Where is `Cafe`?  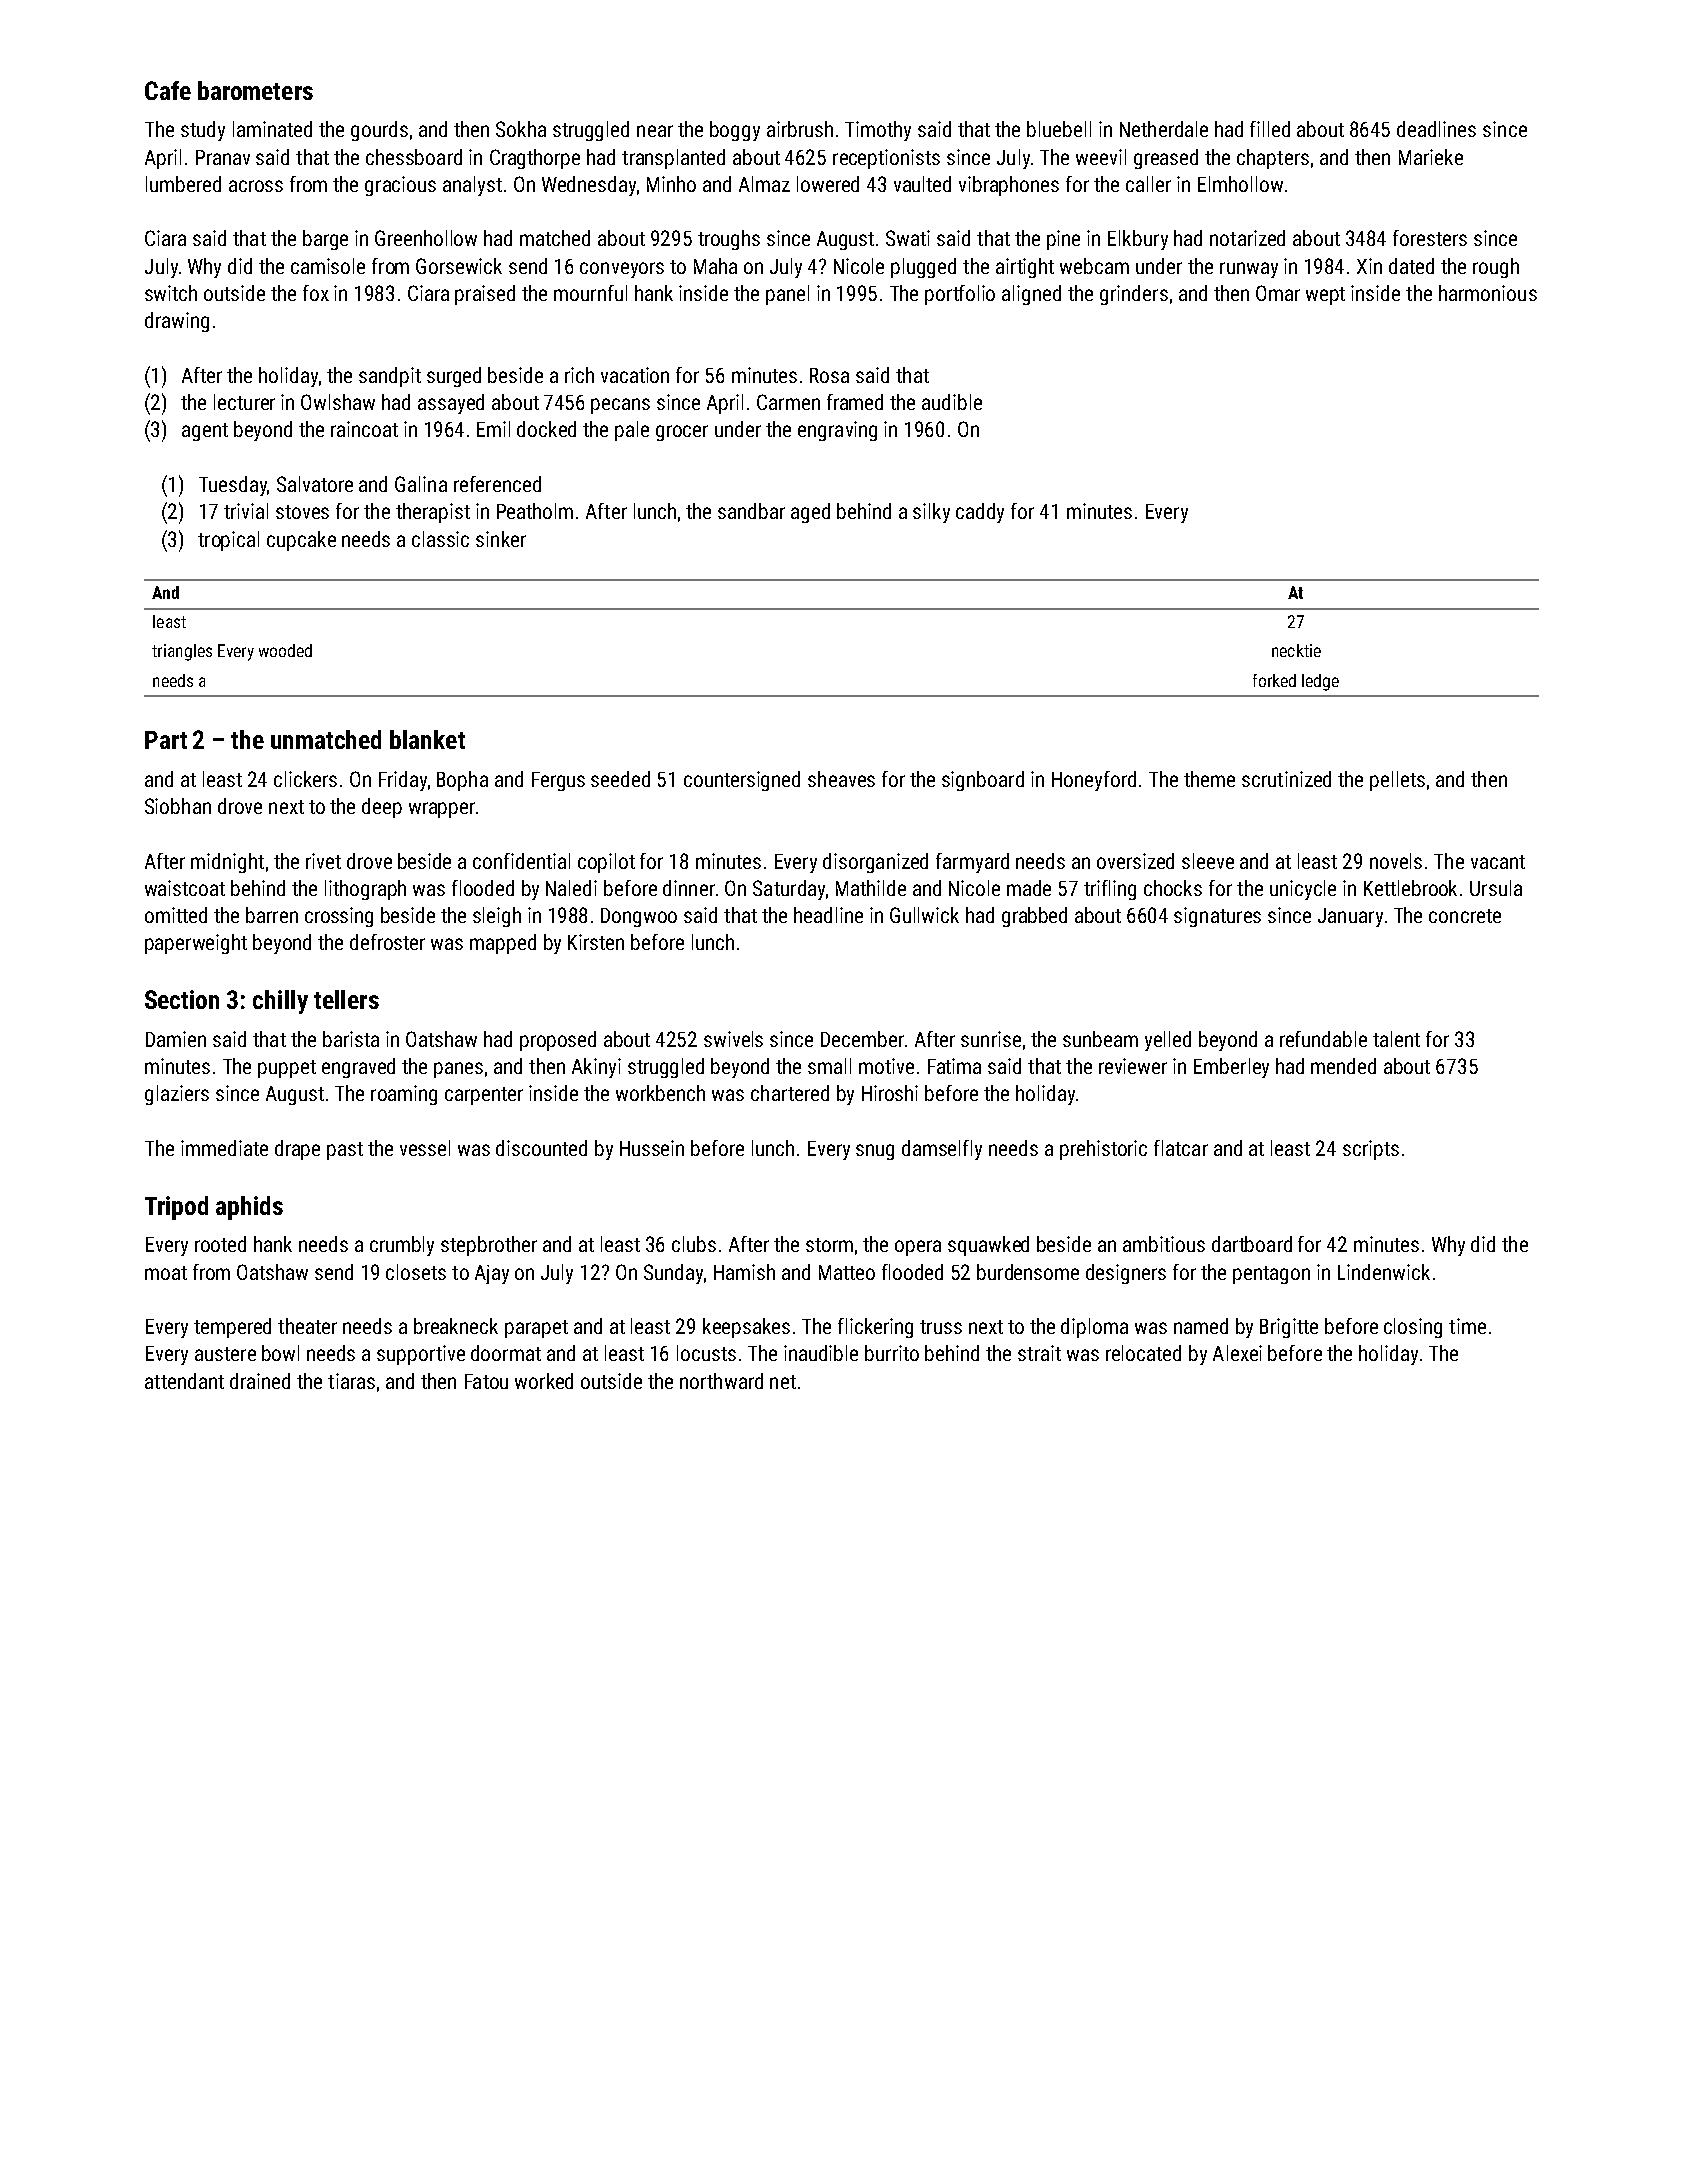
Cafe is located at coordinates (168, 90).
